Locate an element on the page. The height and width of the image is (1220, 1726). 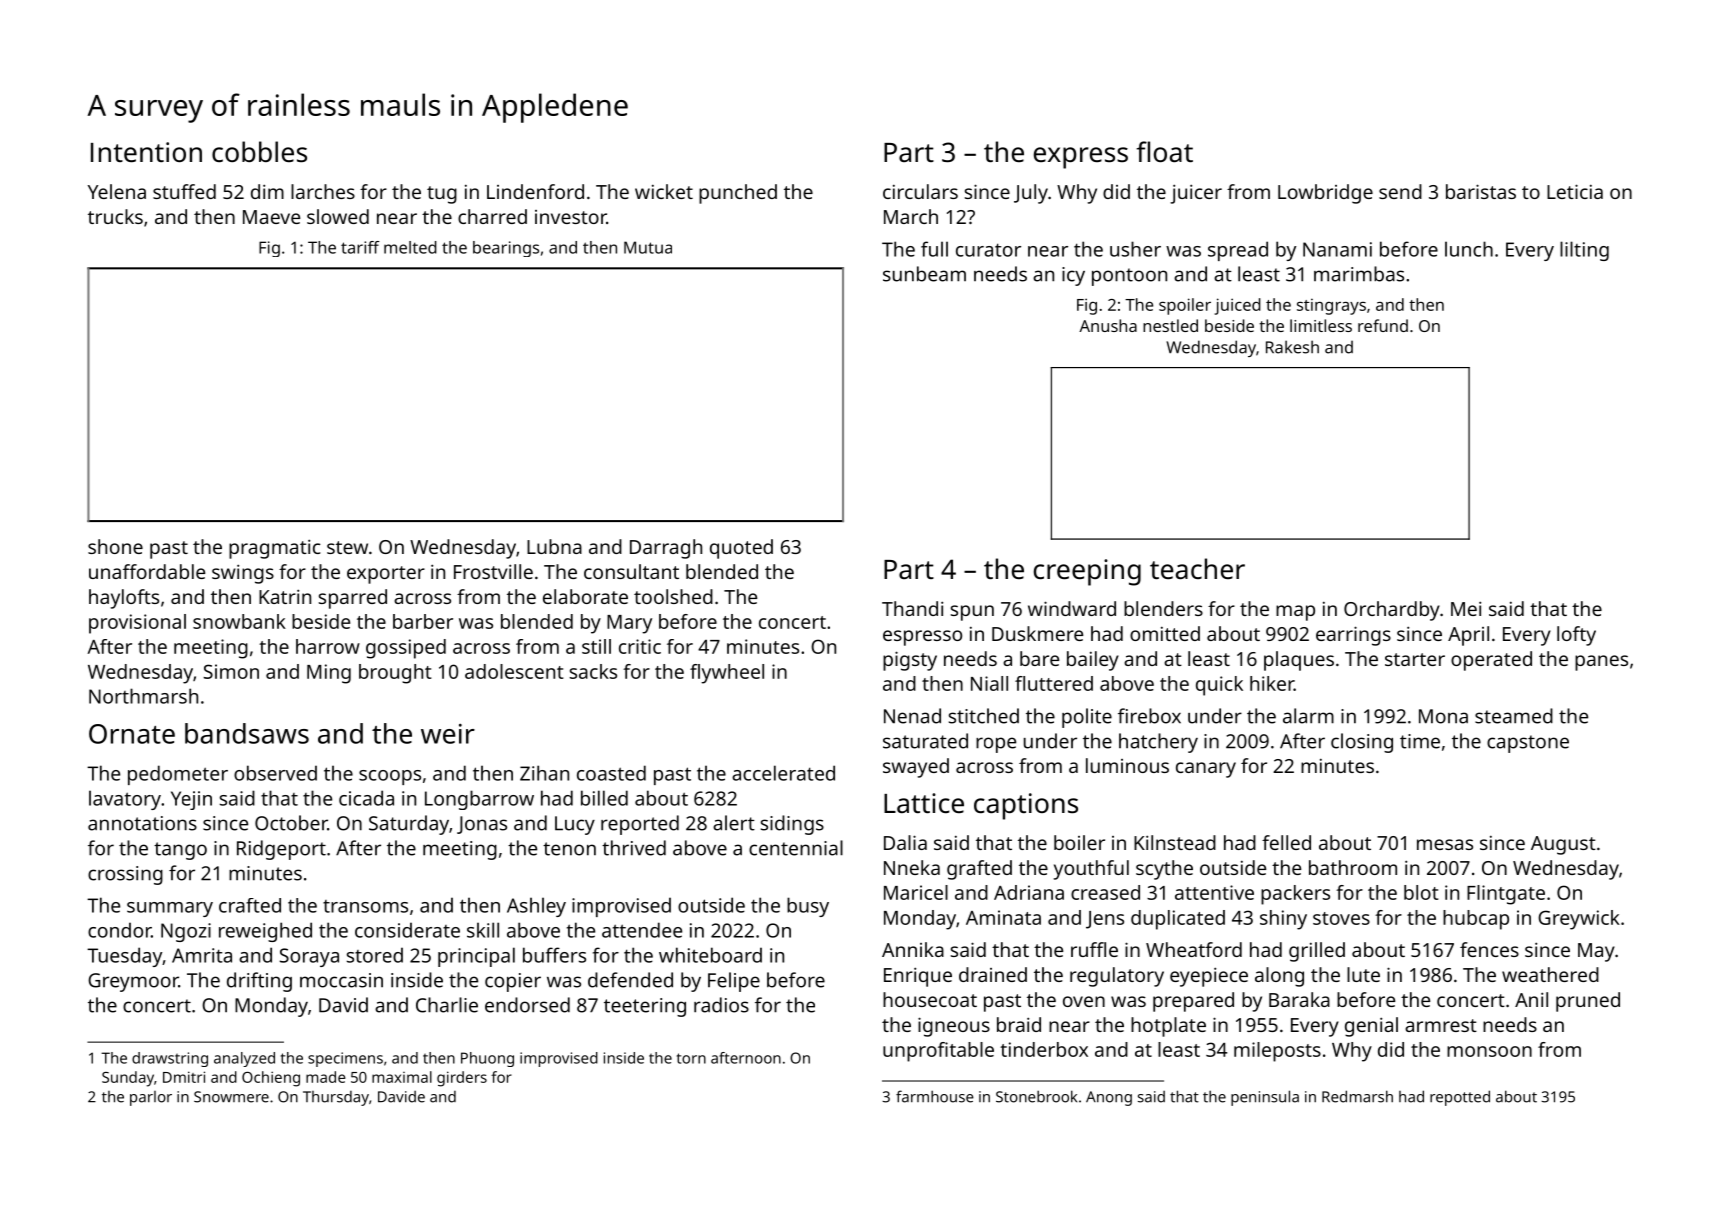
specimens is located at coordinates (345, 1059).
